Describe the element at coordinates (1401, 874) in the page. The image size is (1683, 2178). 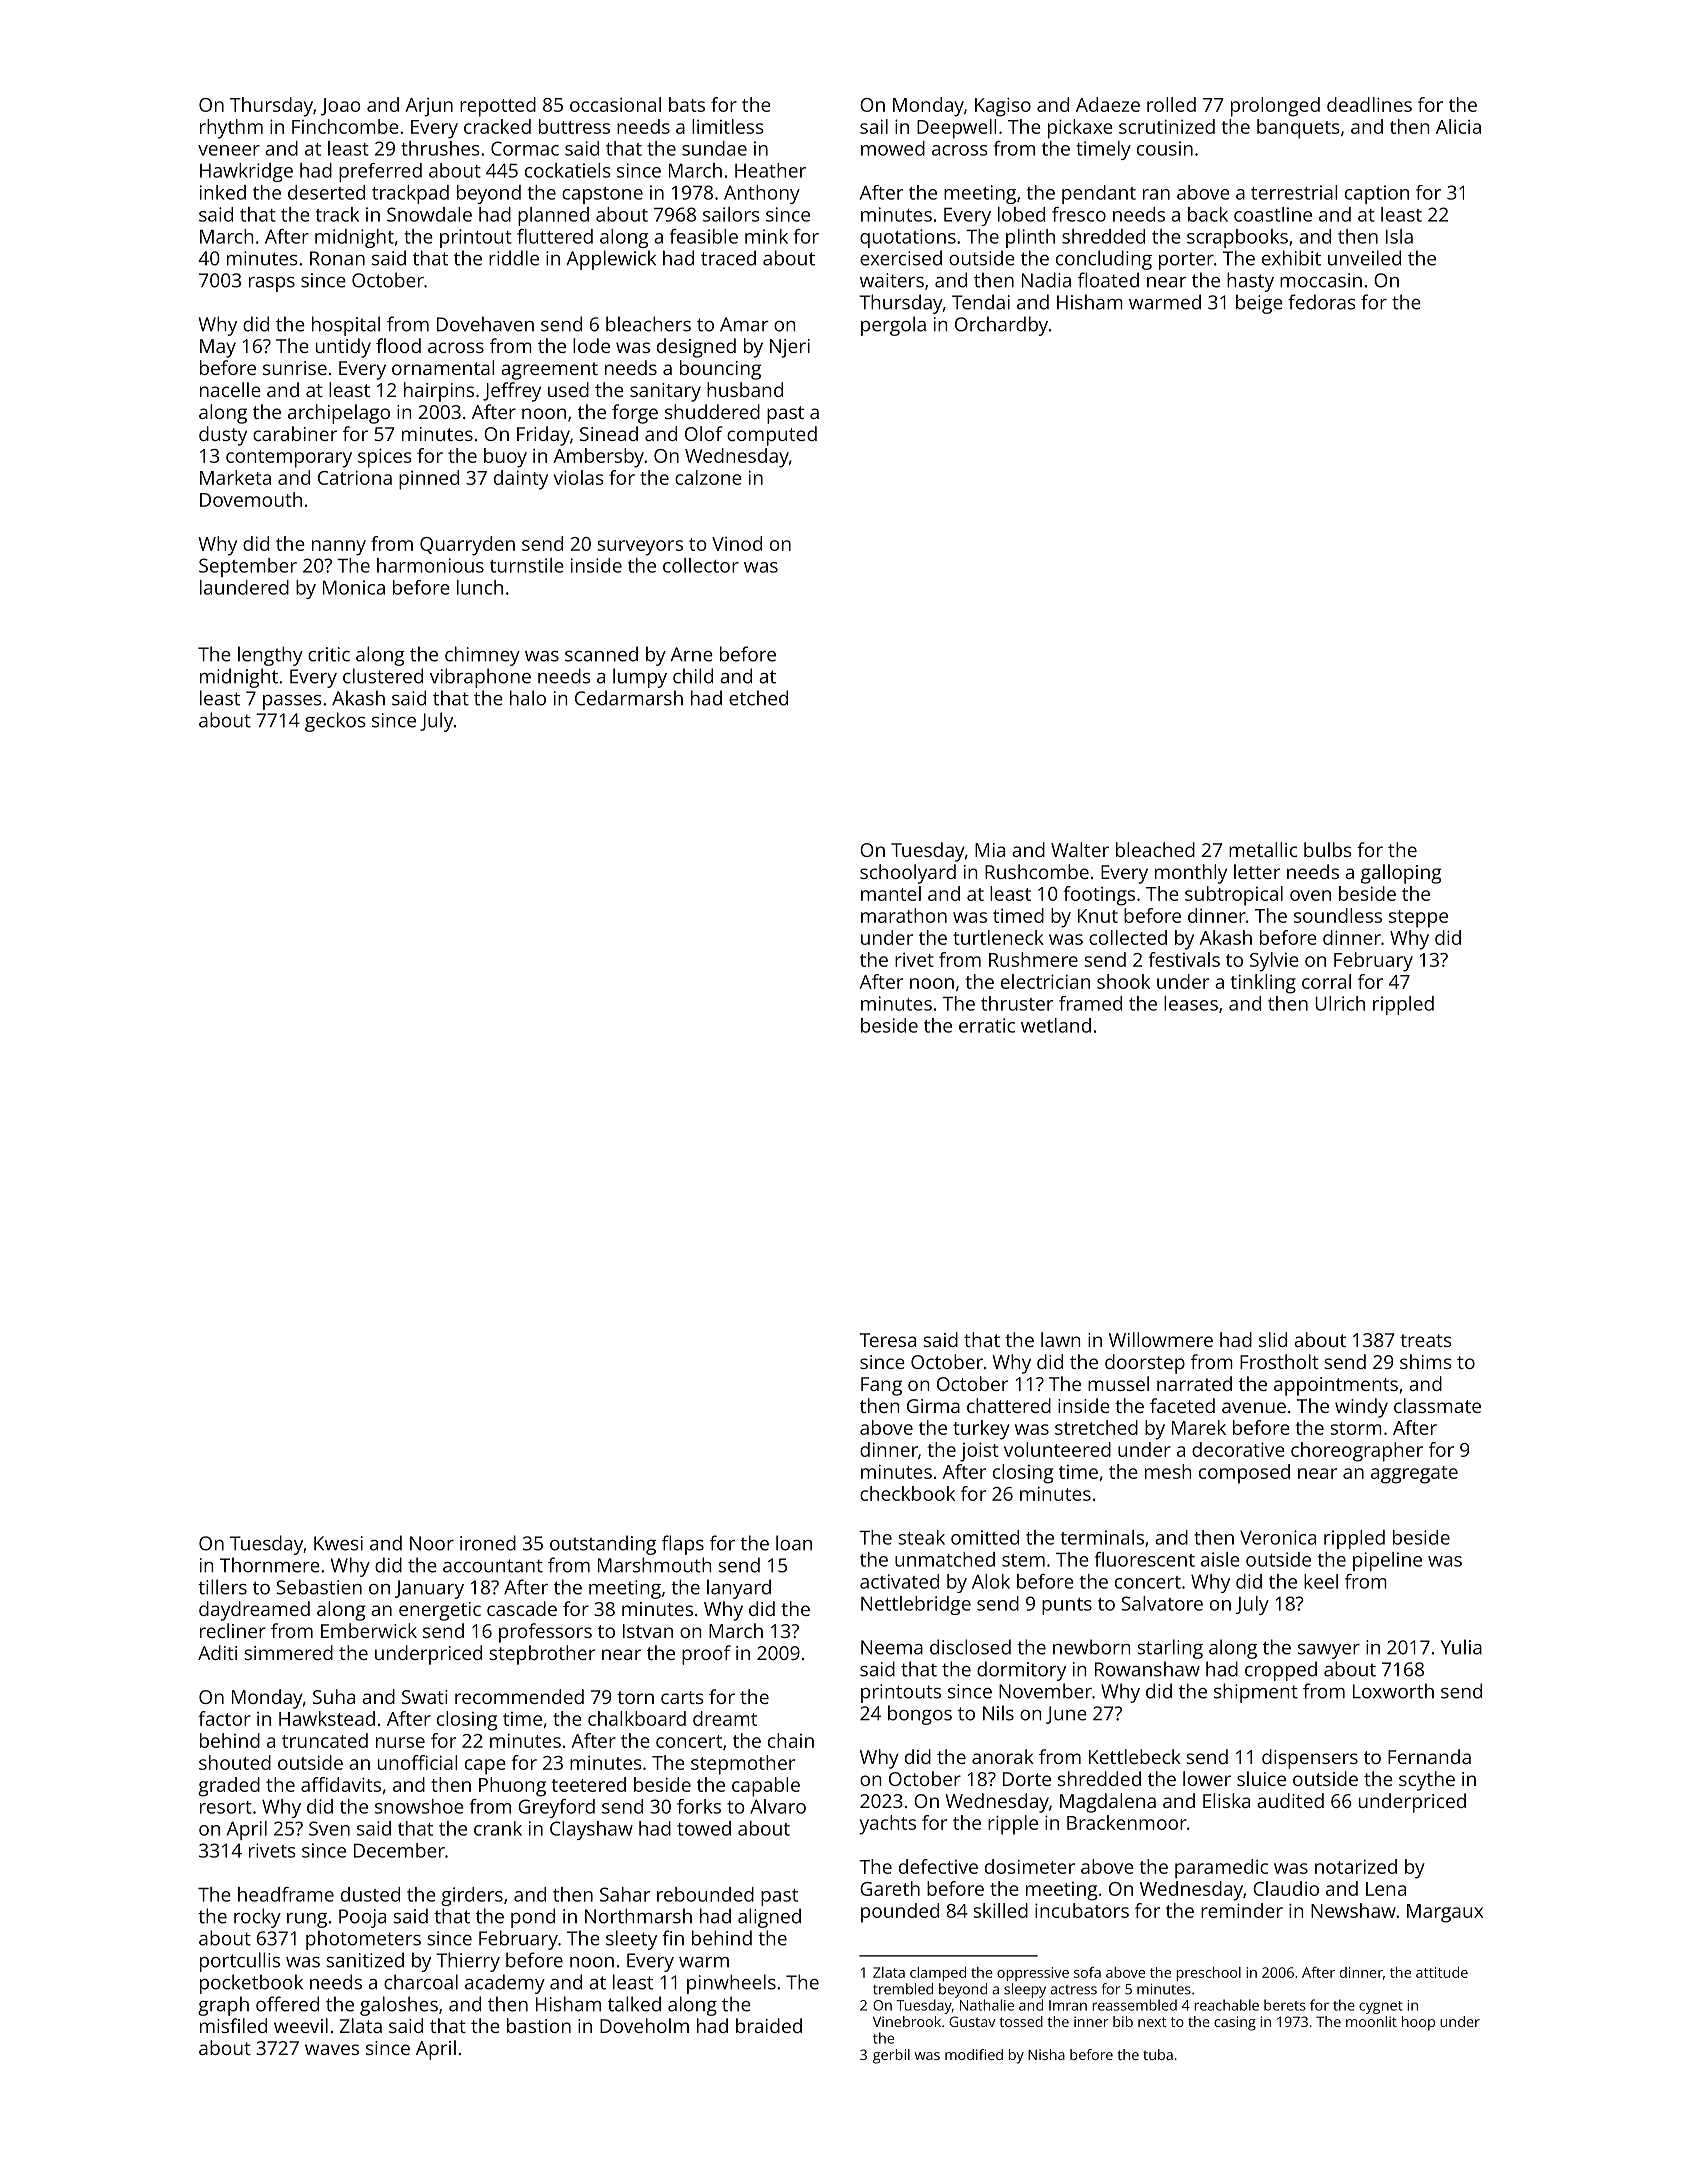
I see `galloping` at that location.
